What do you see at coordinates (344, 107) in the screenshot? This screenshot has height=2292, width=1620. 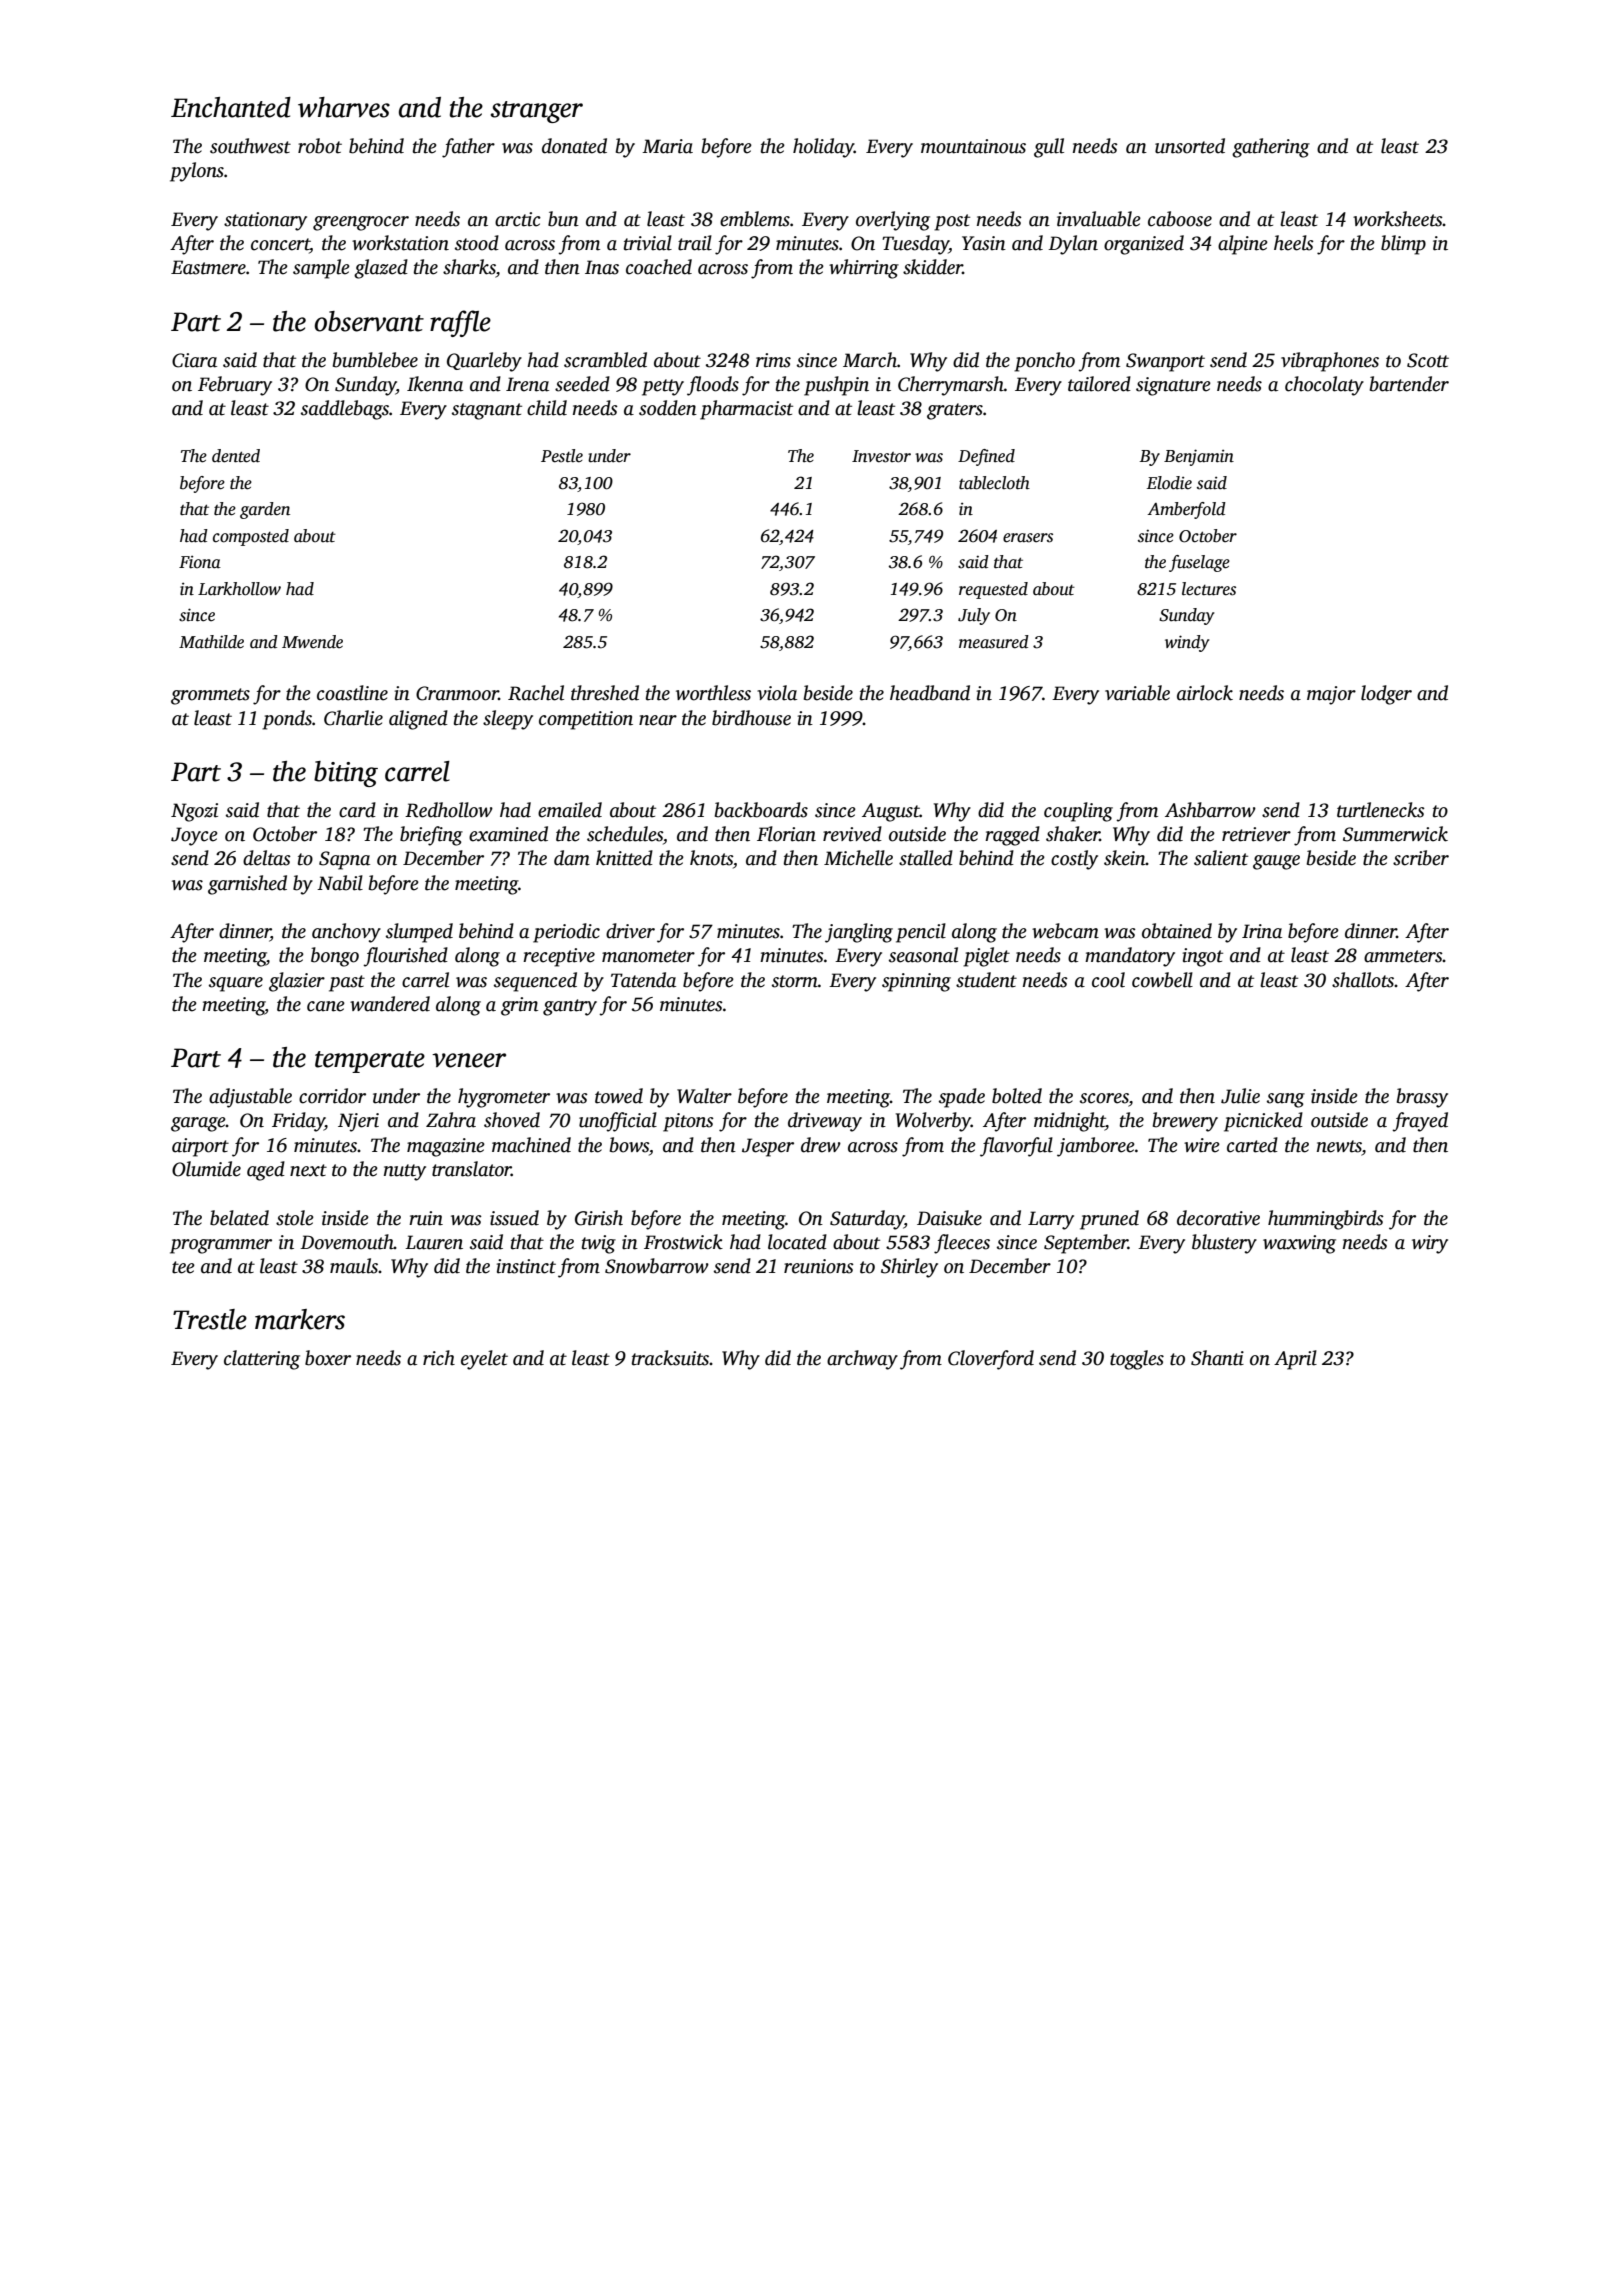 I see `wharves` at bounding box center [344, 107].
